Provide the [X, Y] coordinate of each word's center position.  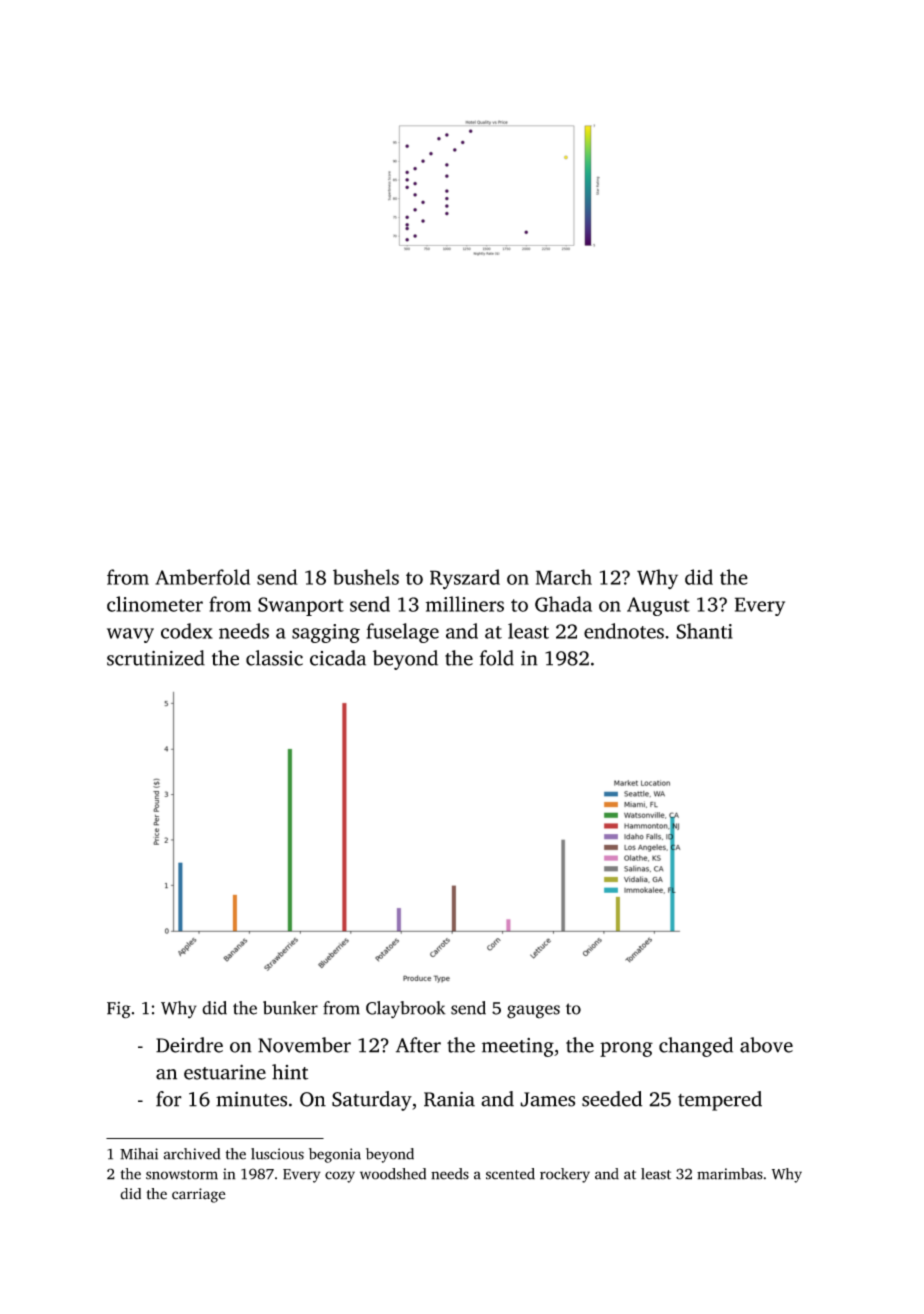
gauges [533, 1012]
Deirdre [189, 1045]
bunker [290, 1008]
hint [290, 1072]
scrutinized [156, 658]
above [766, 1045]
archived [192, 1154]
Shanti [704, 631]
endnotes [624, 631]
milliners [465, 604]
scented [510, 1174]
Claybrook [406, 1010]
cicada [338, 658]
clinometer [155, 604]
